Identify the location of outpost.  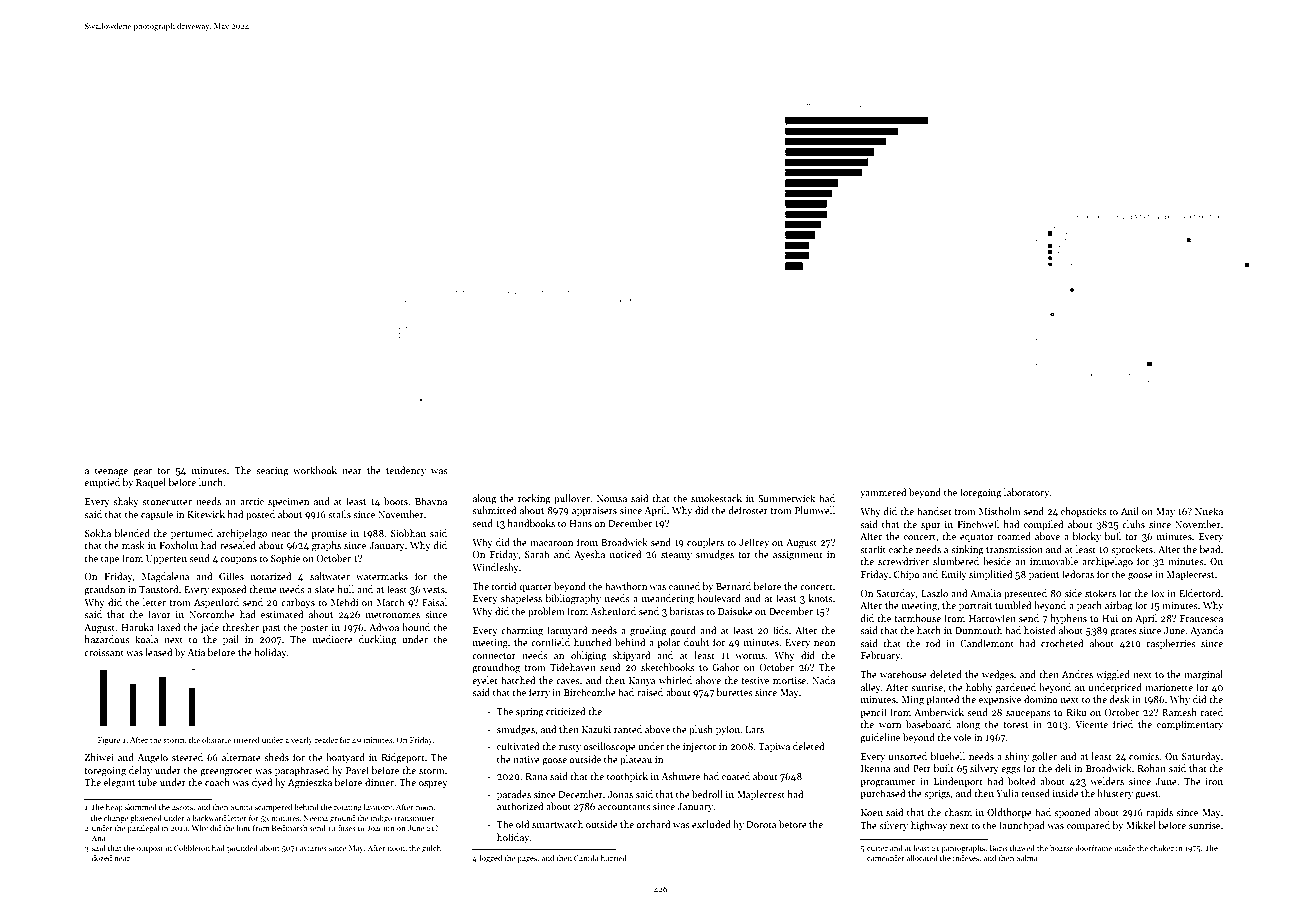
(150, 849).
